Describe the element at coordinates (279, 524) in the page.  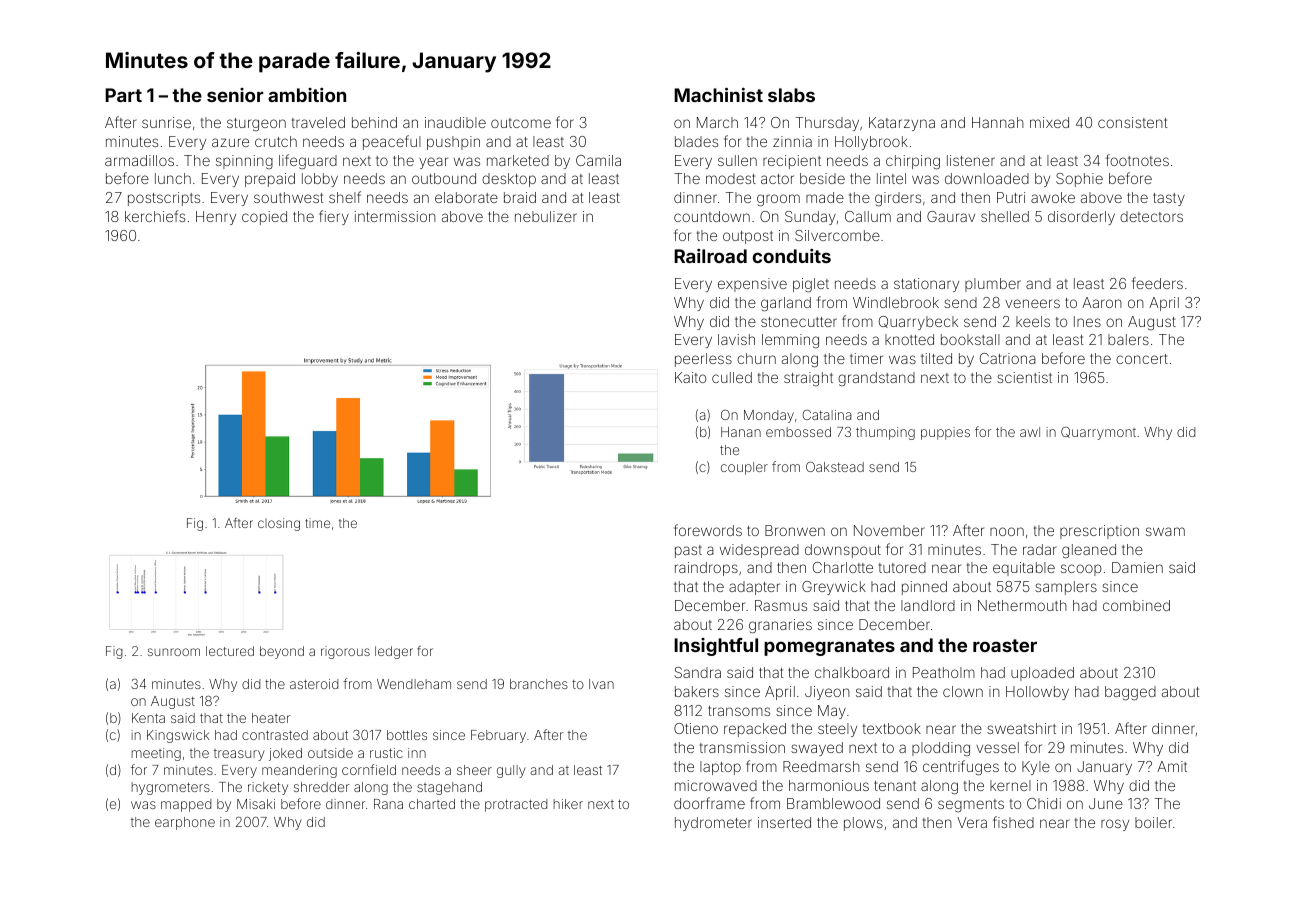
I see `closing` at that location.
